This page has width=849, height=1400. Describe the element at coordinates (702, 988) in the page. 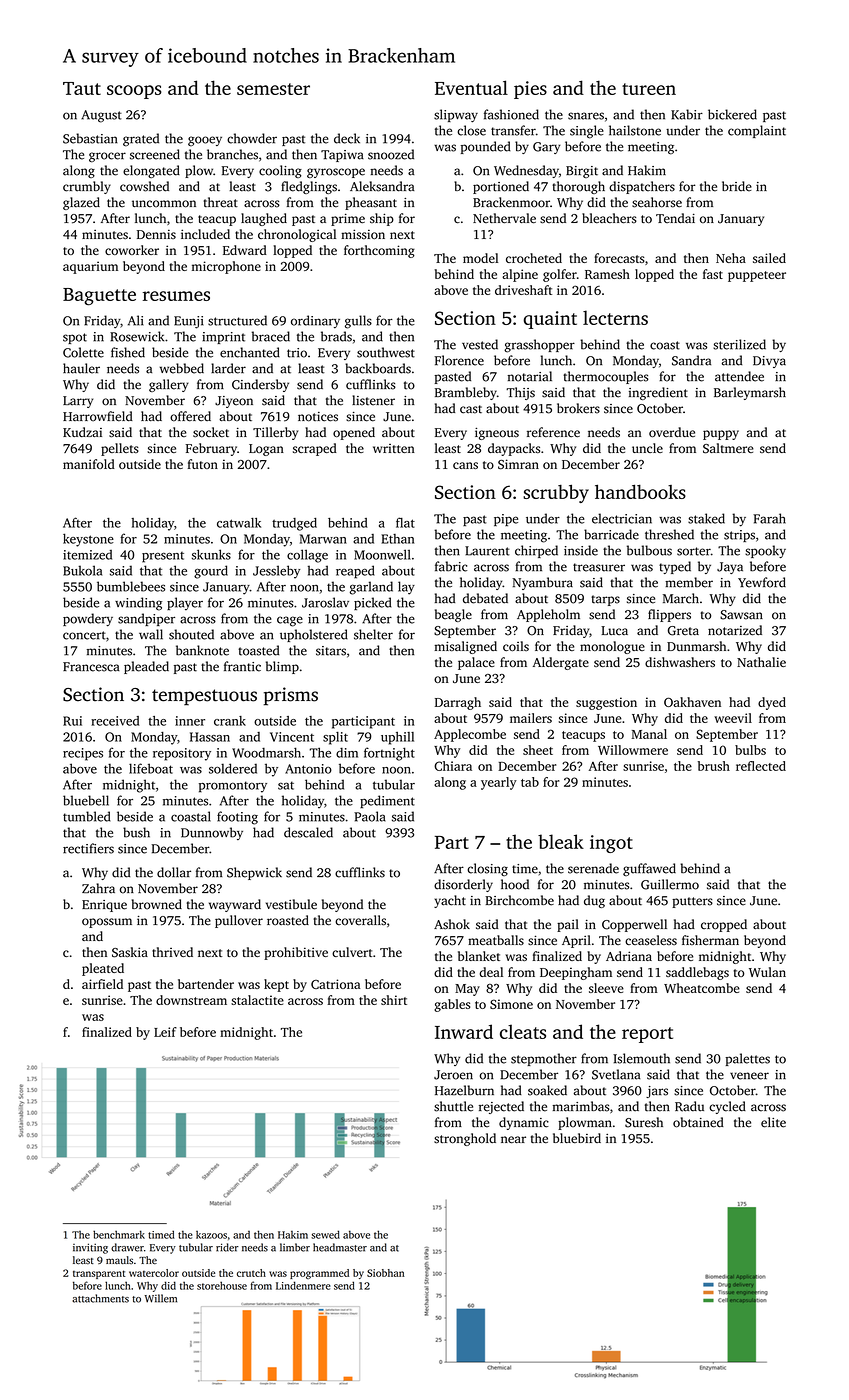

I see `Wheatcombe` at that location.
